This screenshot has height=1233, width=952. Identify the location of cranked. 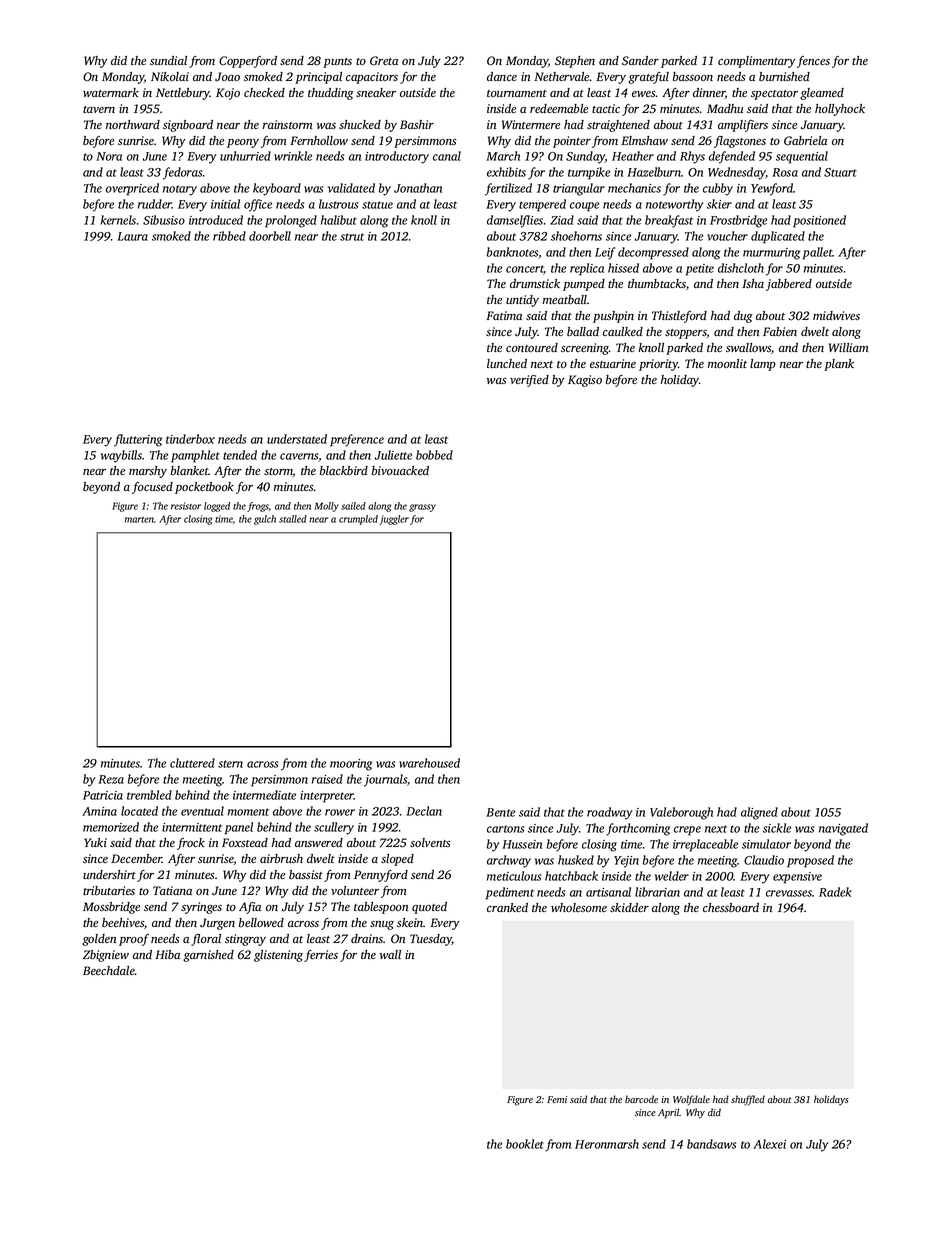
(507, 907).
